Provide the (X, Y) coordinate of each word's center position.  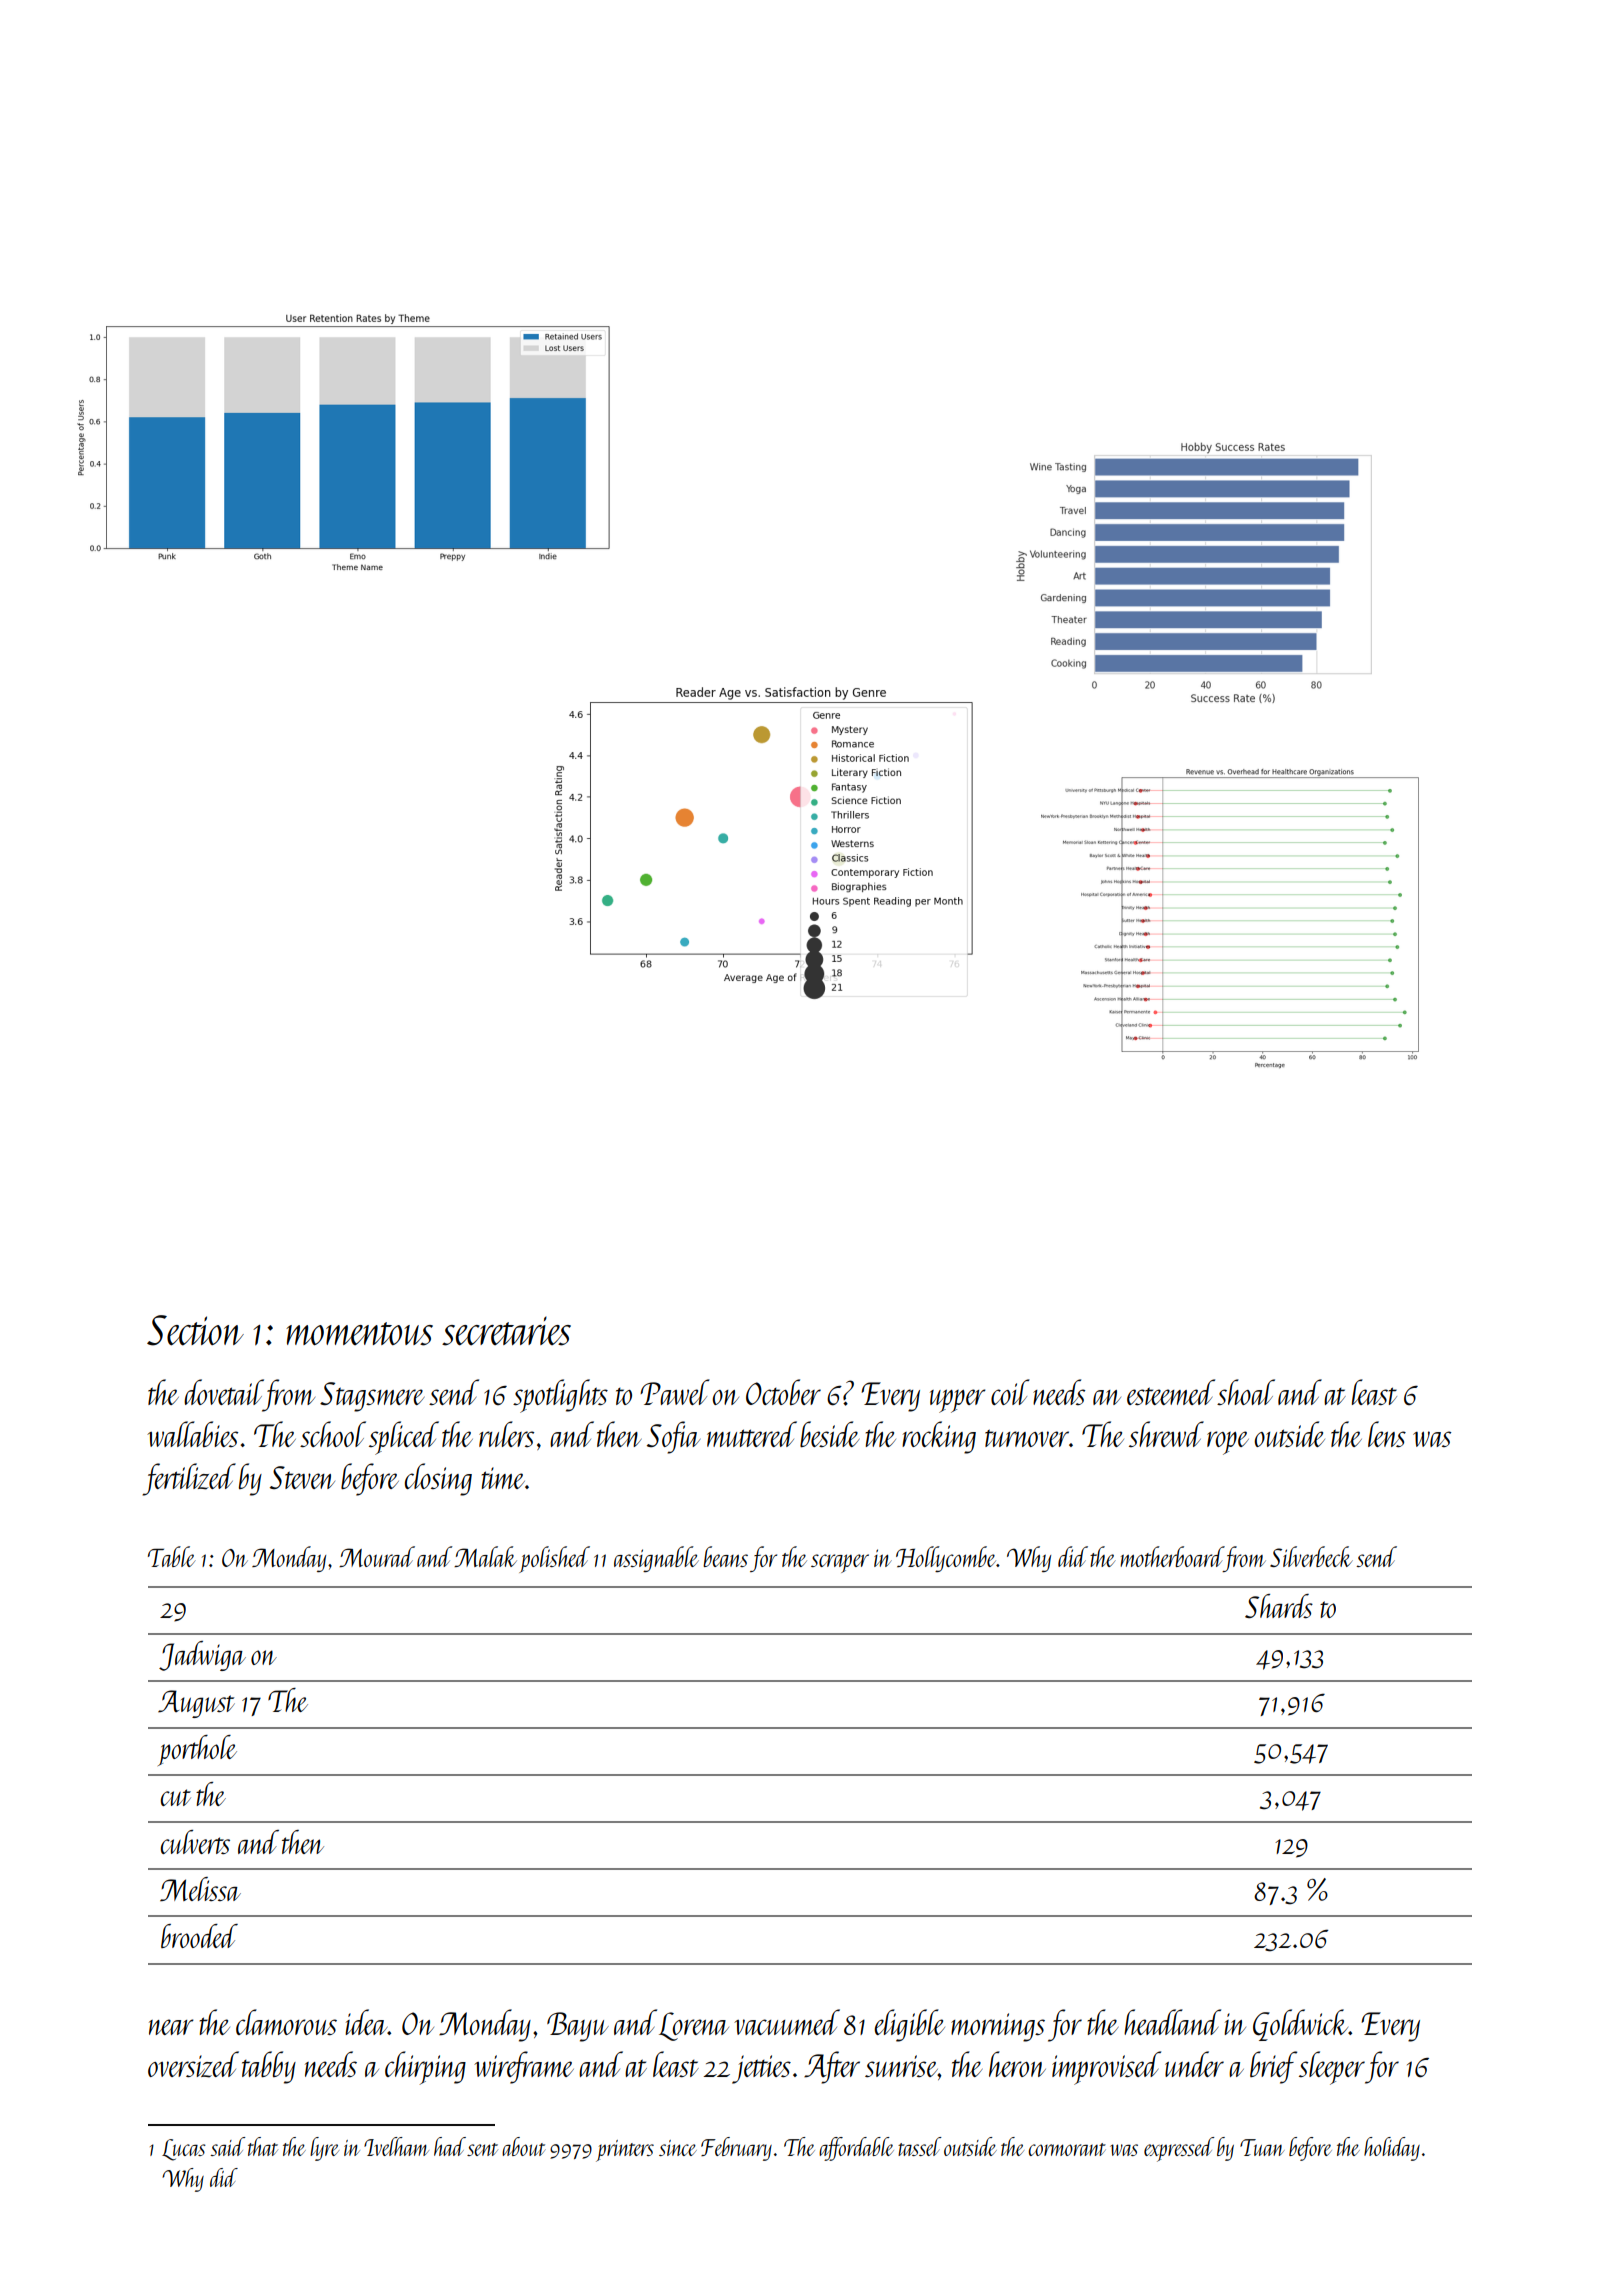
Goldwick (1301, 2025)
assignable (656, 1559)
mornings (998, 2027)
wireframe (524, 2067)
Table (172, 1556)
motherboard (1172, 1556)
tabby (269, 2067)
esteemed (1171, 1392)
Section (195, 1330)
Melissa (200, 1889)
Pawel (675, 1392)
